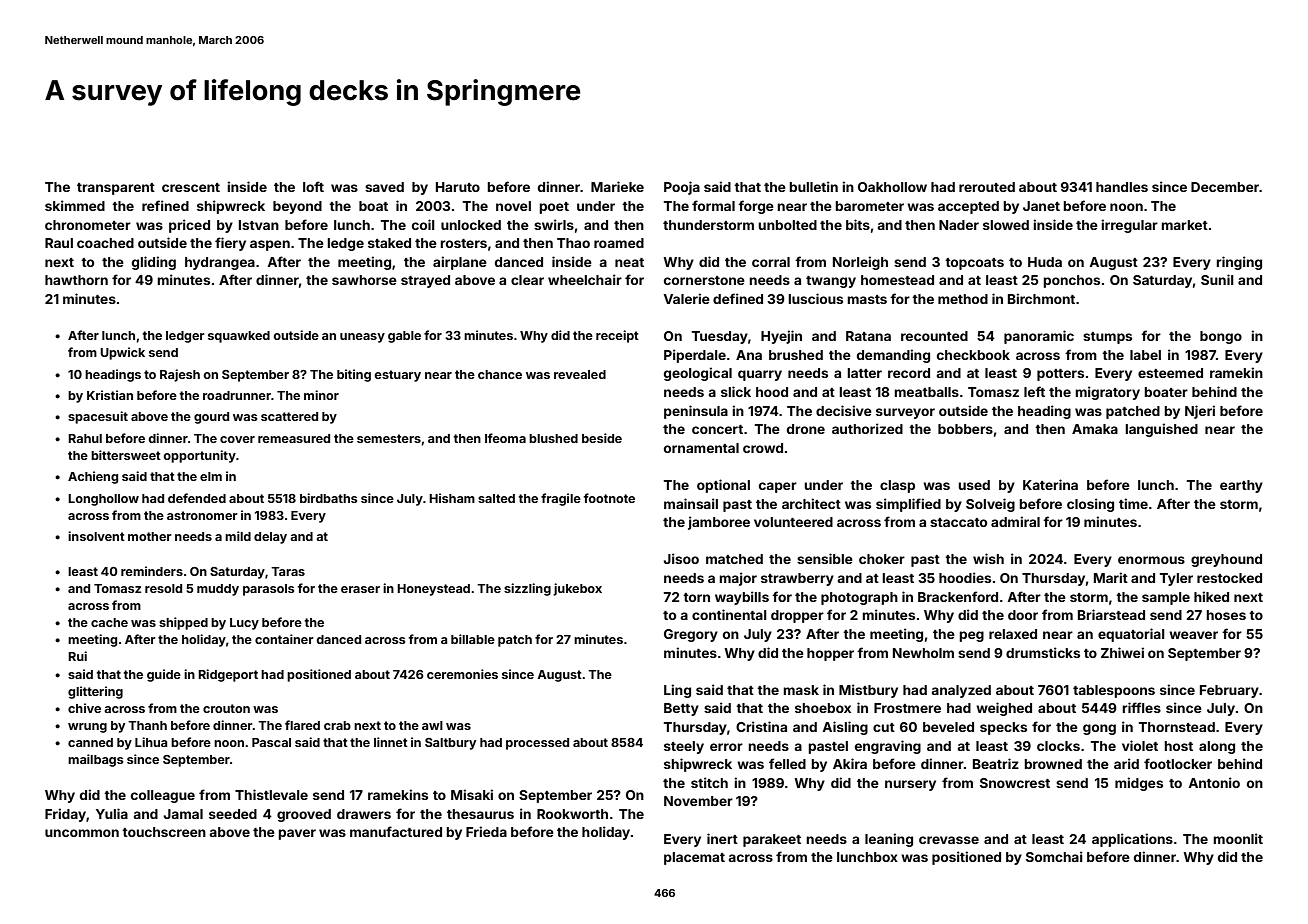 The width and height of the image is (1308, 924). I want to click on Taras, so click(288, 571).
